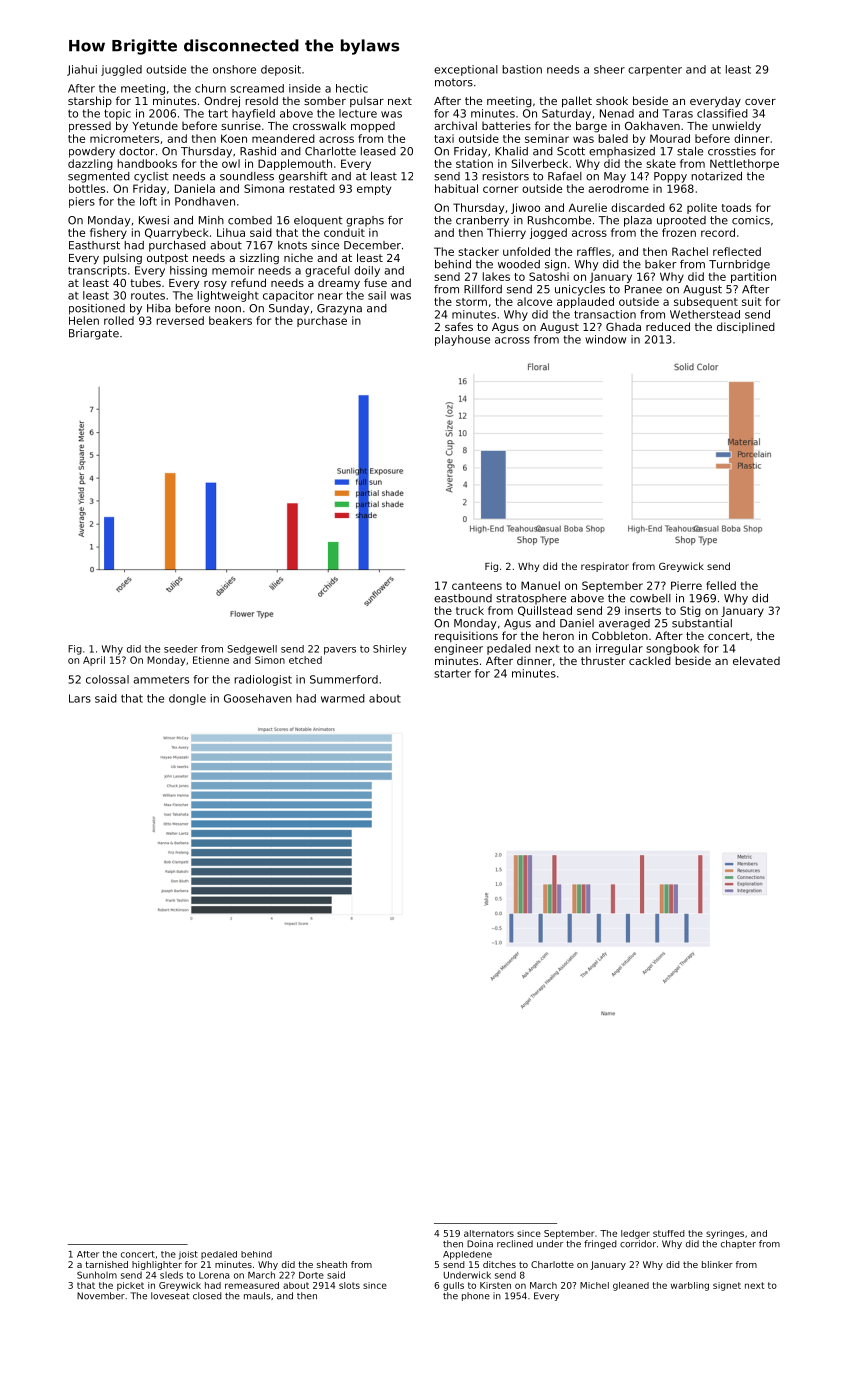  What do you see at coordinates (506, 125) in the screenshot?
I see `batteries` at bounding box center [506, 125].
